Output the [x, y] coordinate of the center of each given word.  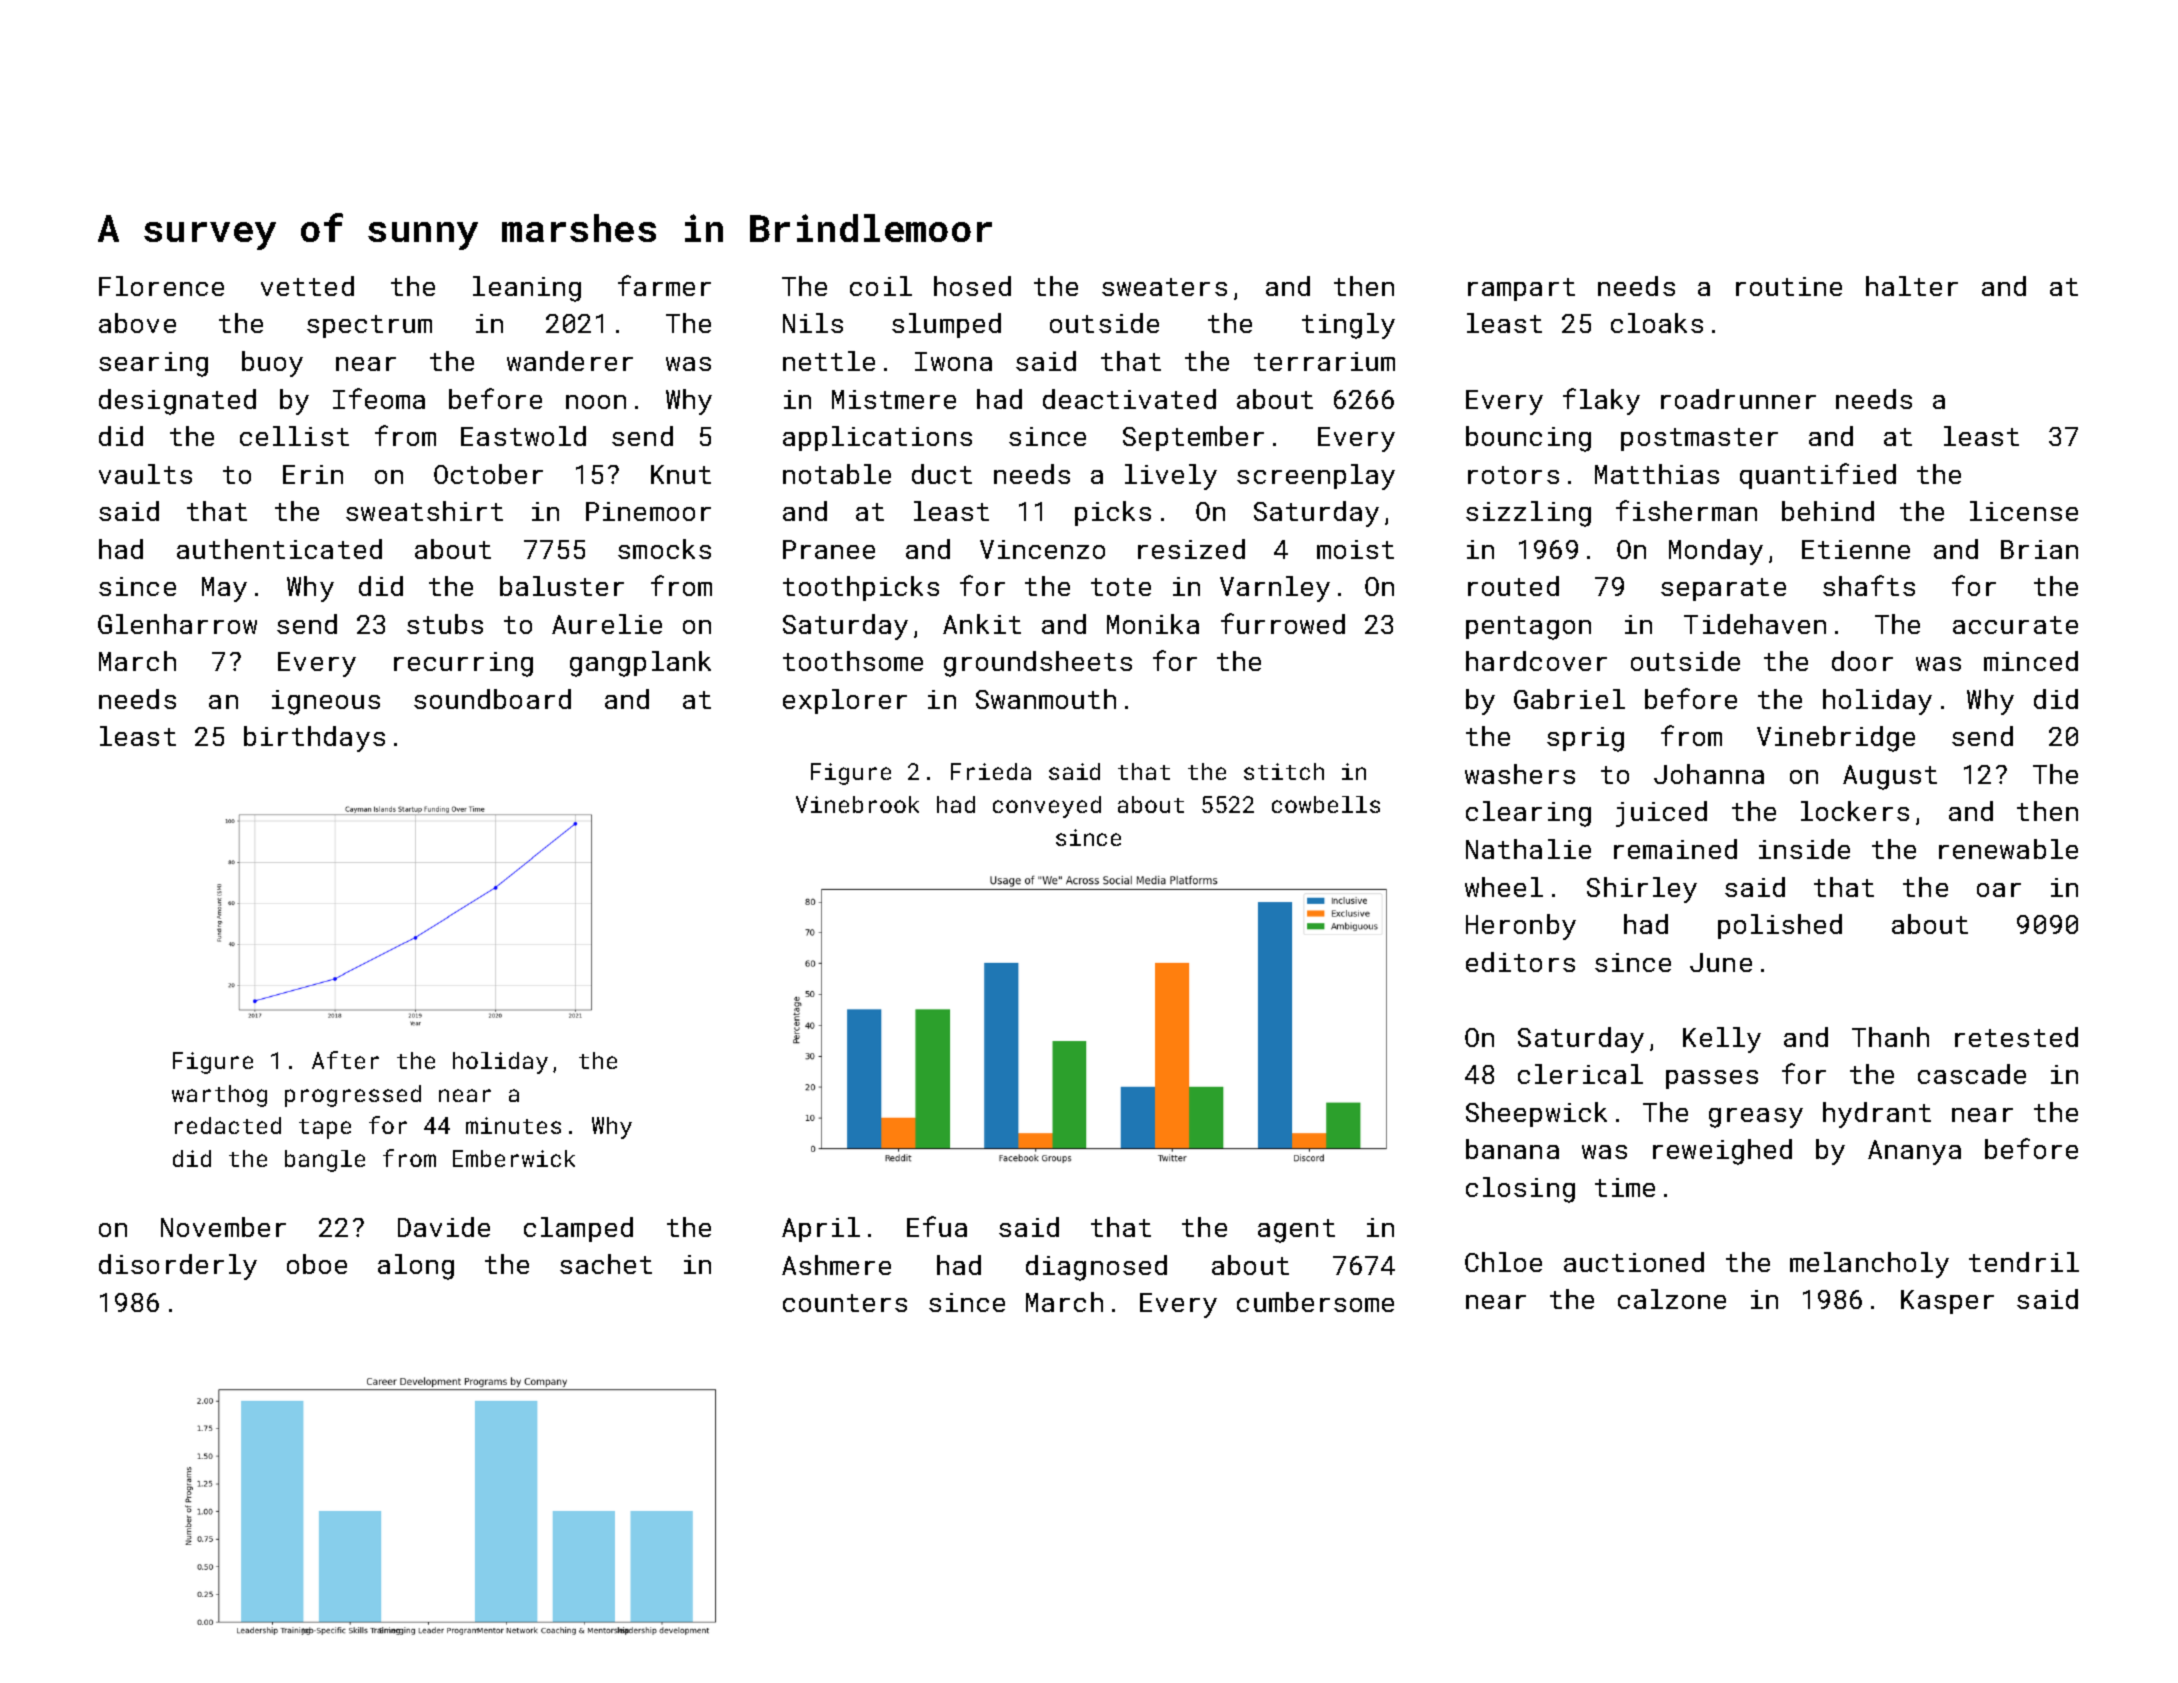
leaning [527, 289]
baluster [562, 586]
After [345, 1060]
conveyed [1047, 807]
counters [845, 1303]
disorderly [178, 1267]
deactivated [1129, 399]
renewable [2008, 849]
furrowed [1283, 623]
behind [1828, 511]
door [1862, 661]
